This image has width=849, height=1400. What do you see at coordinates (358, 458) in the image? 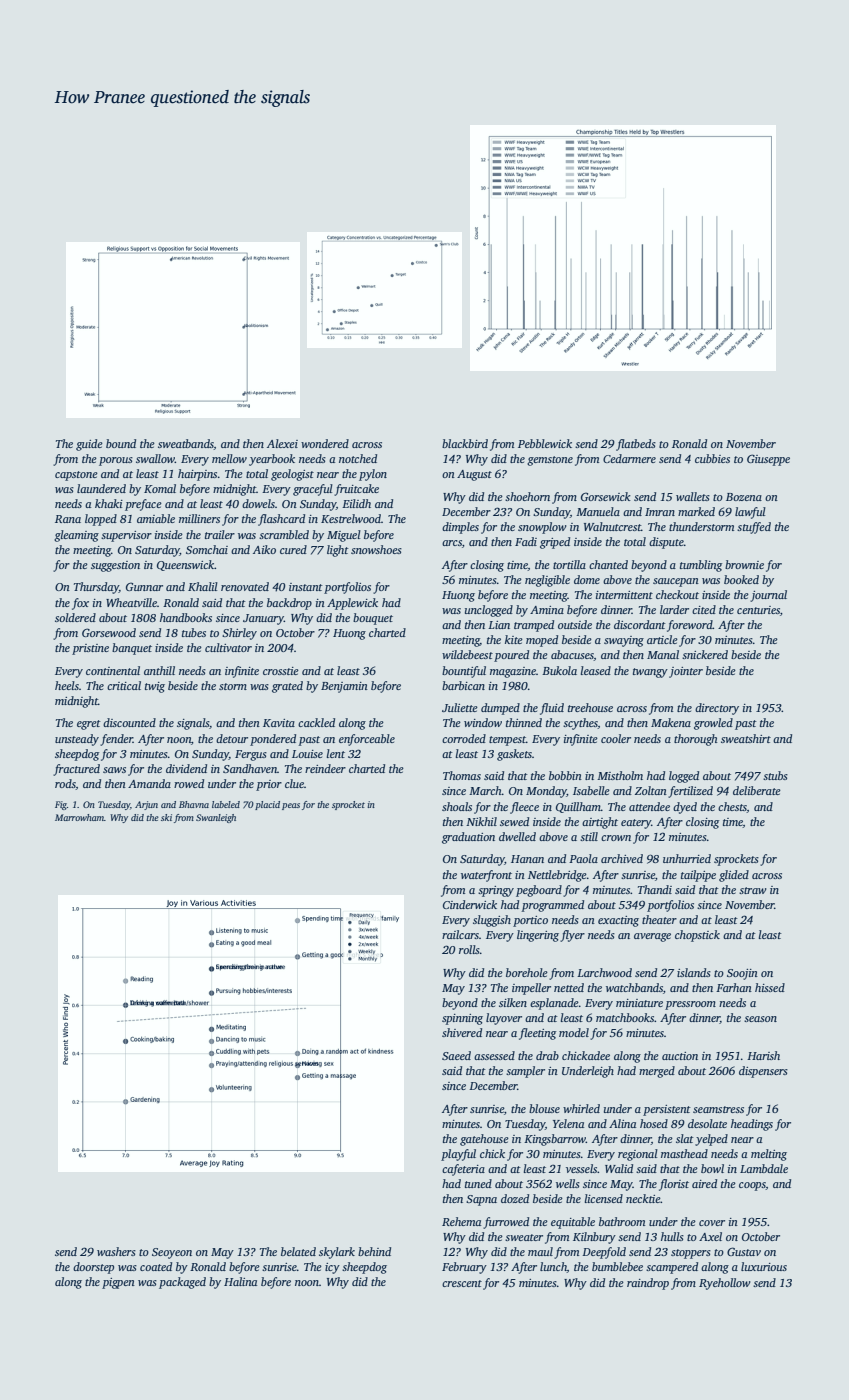
I see `notched` at bounding box center [358, 458].
